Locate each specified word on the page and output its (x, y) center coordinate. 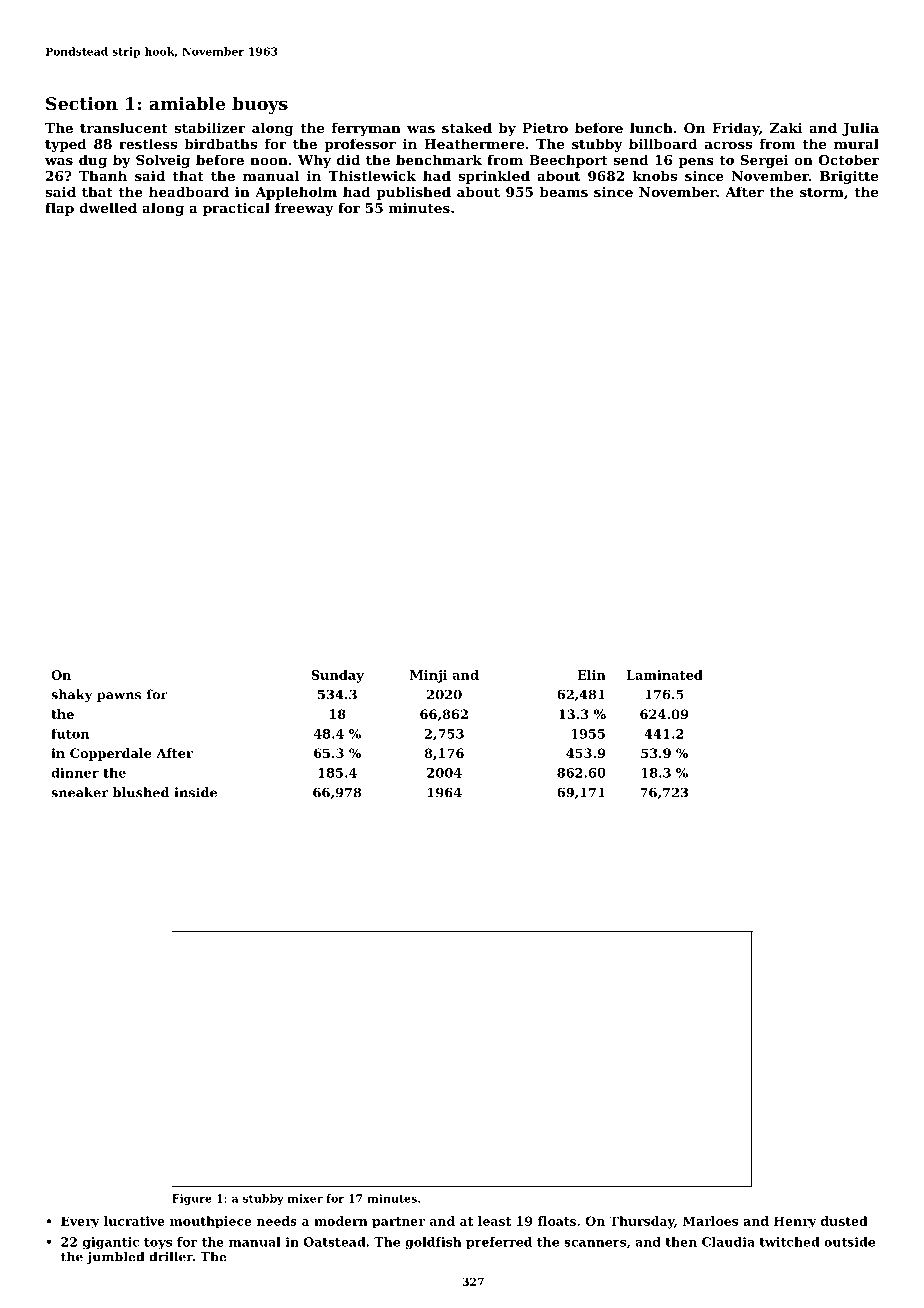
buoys (260, 105)
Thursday (641, 1222)
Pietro (545, 128)
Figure (192, 1199)
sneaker (79, 792)
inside (195, 792)
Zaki (786, 127)
